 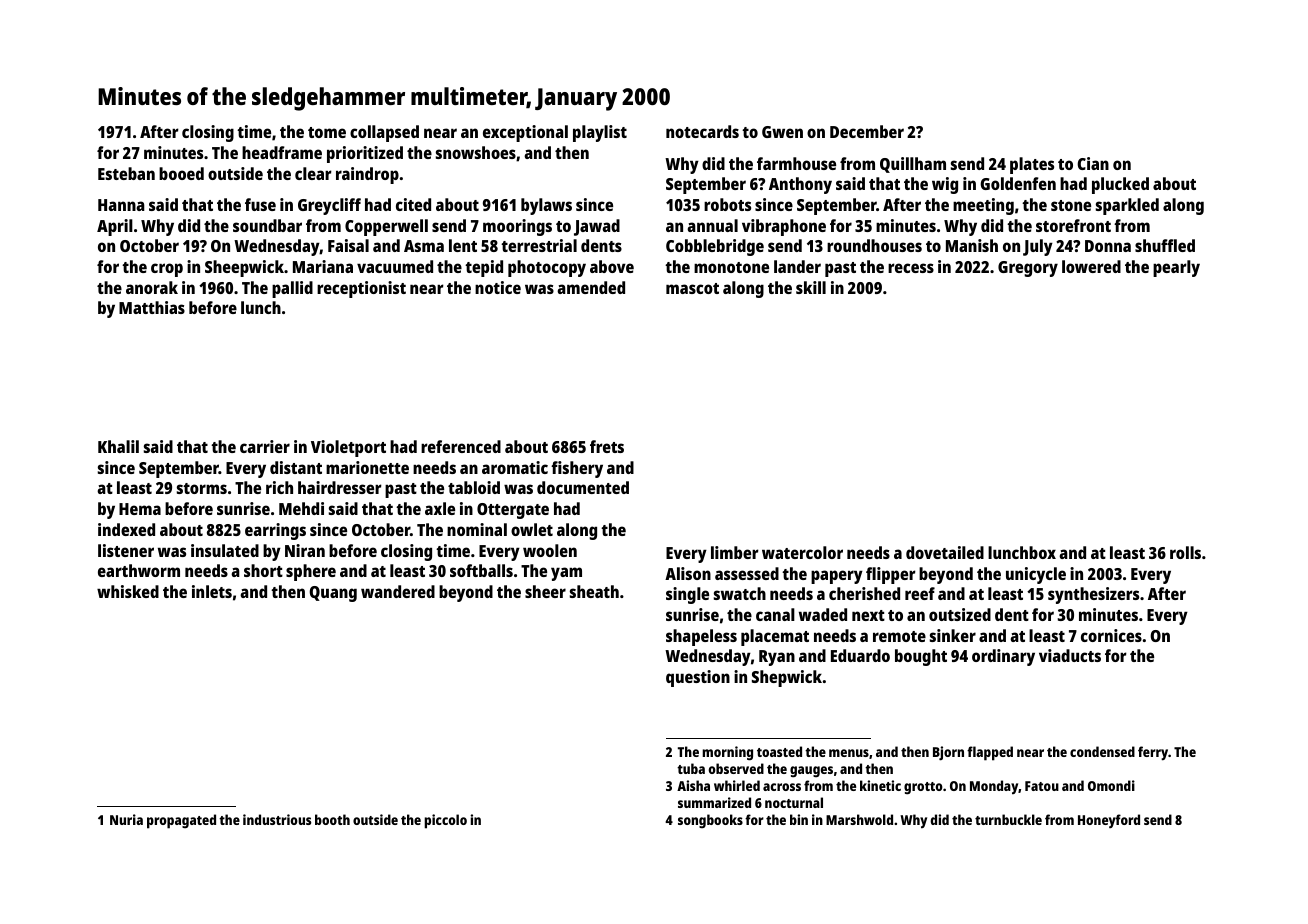 I want to click on rolls, so click(x=1185, y=552).
